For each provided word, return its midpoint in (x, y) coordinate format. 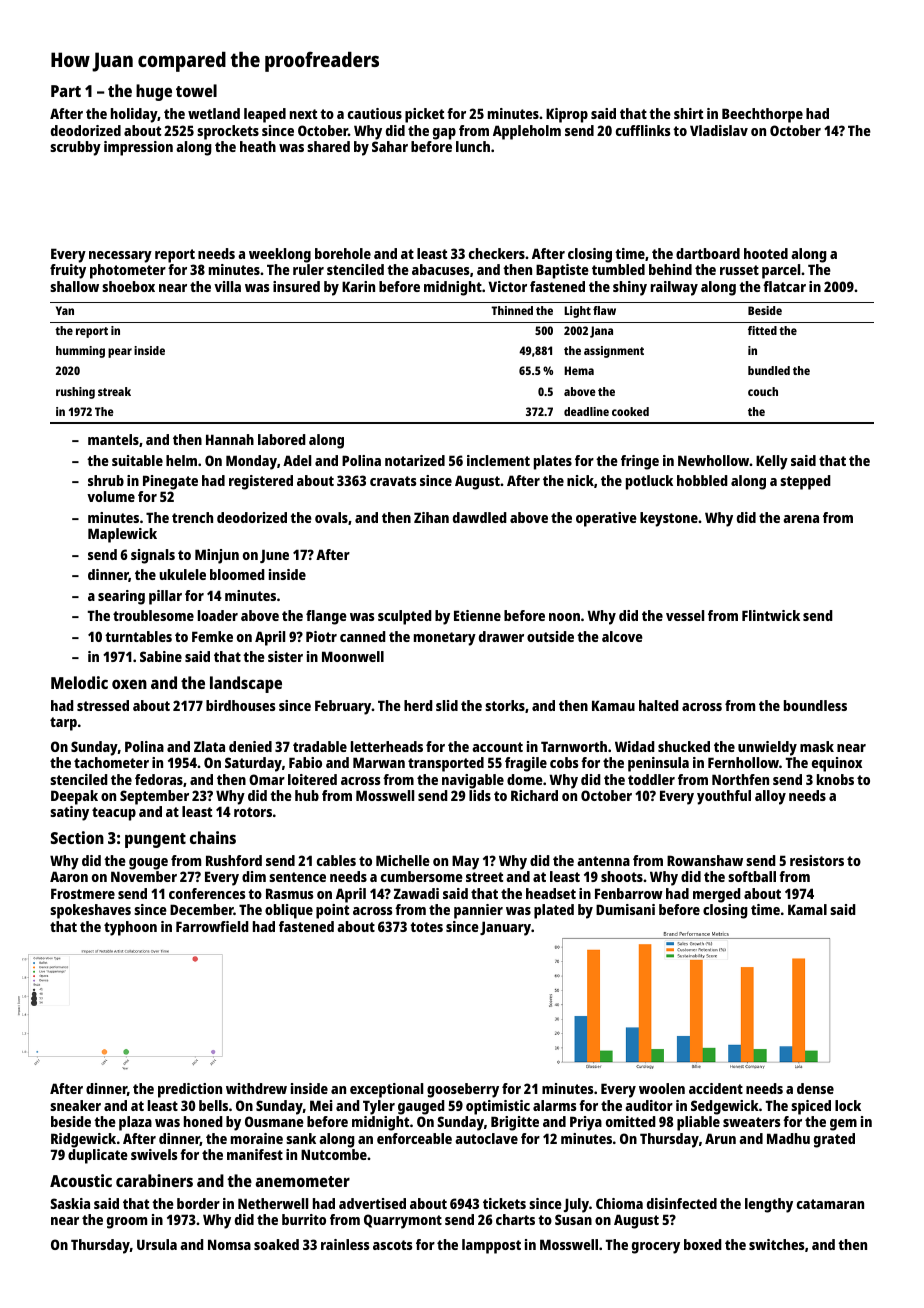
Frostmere (83, 893)
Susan (573, 1219)
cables (336, 860)
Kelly (772, 462)
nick (580, 480)
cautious (375, 113)
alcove (622, 636)
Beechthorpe (762, 115)
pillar (165, 597)
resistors (817, 860)
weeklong (280, 255)
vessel (685, 615)
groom (127, 1223)
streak (114, 391)
